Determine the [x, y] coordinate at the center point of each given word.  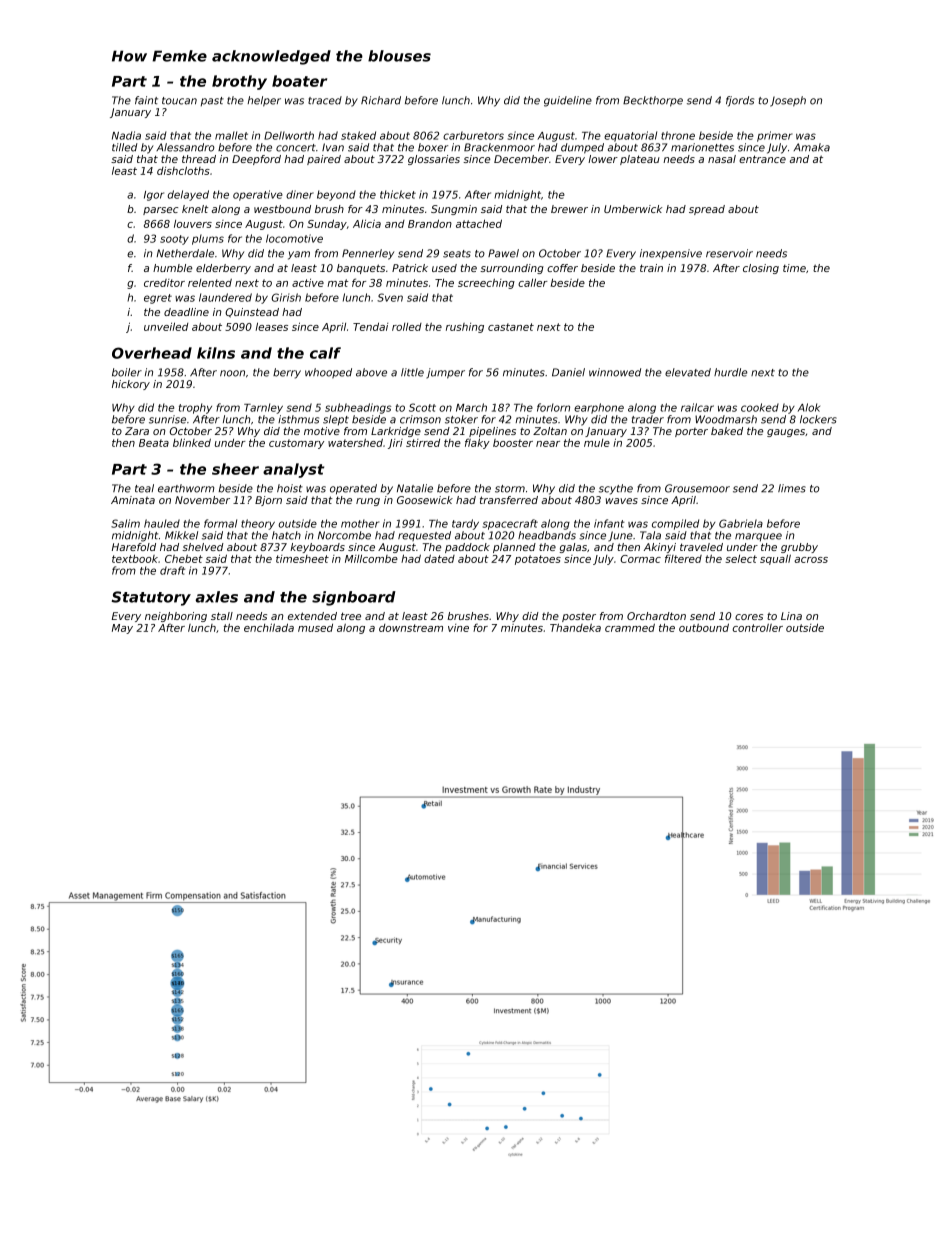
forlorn [553, 407]
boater [299, 81]
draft [172, 570]
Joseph [788, 101]
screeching [486, 283]
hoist [290, 488]
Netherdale [185, 253]
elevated [688, 372]
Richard [381, 100]
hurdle [730, 372]
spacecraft [510, 524]
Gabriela [741, 523]
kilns [216, 353]
